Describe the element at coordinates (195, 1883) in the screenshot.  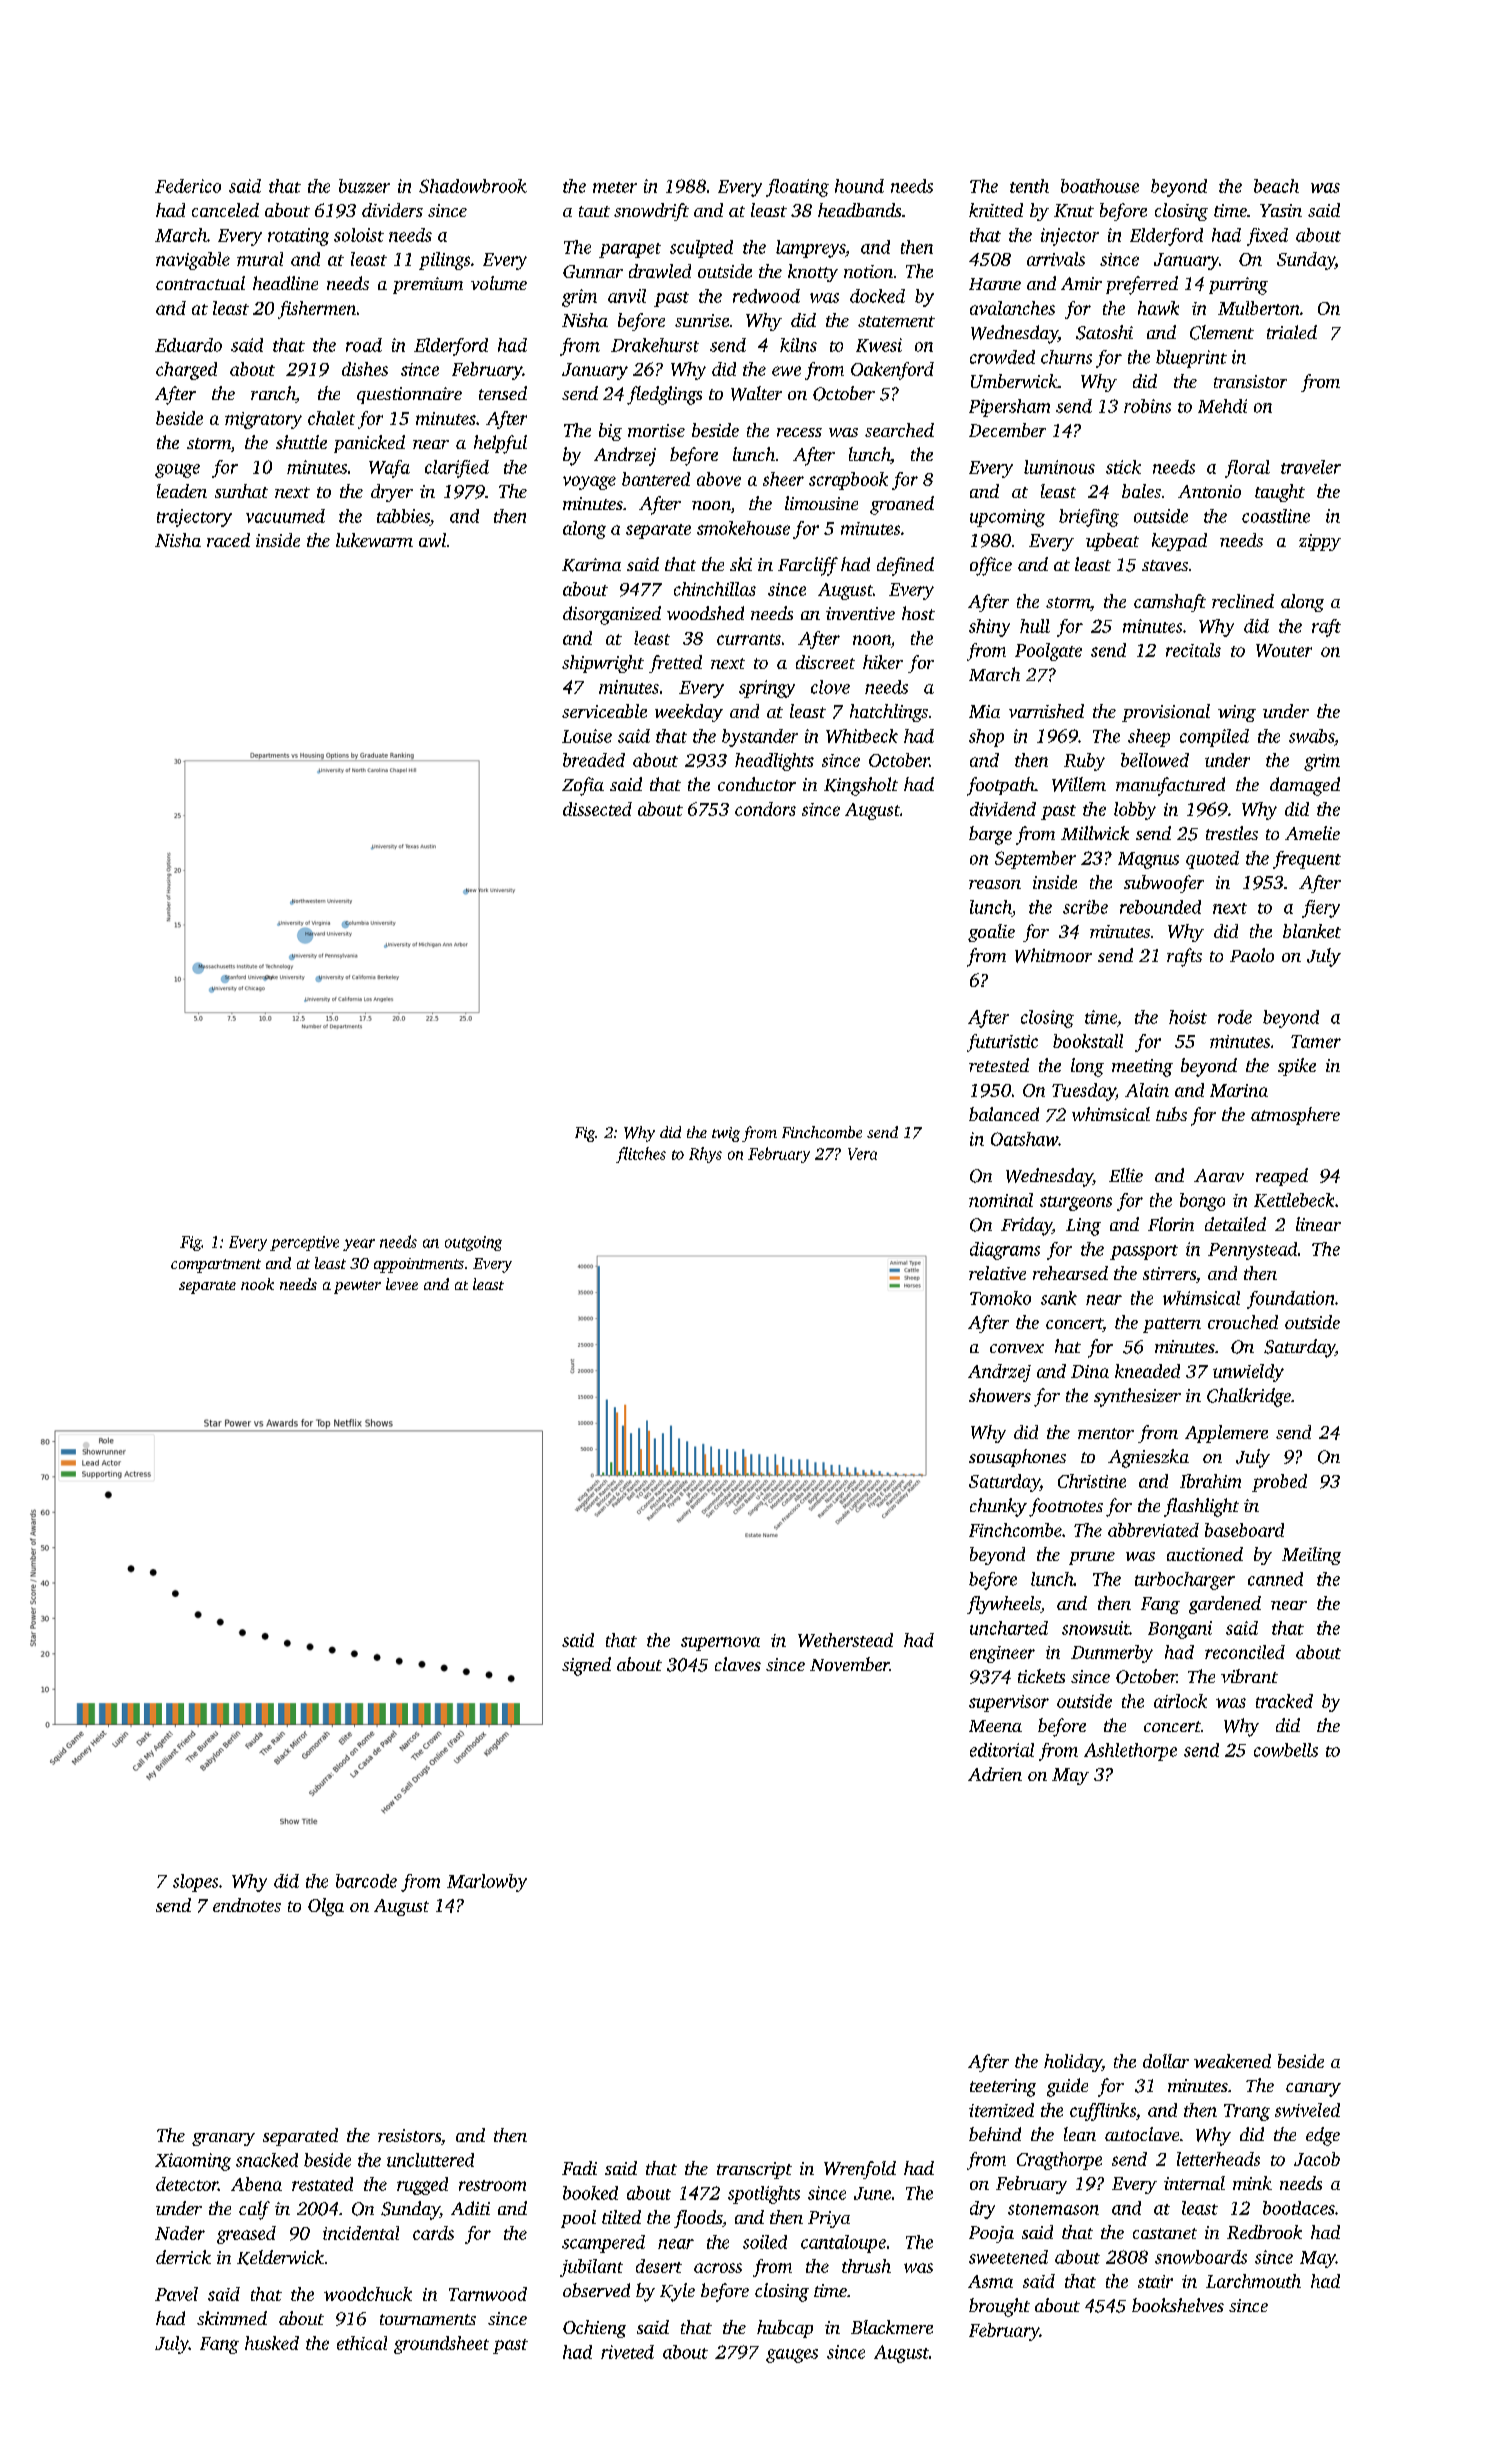
I see `slopes` at that location.
